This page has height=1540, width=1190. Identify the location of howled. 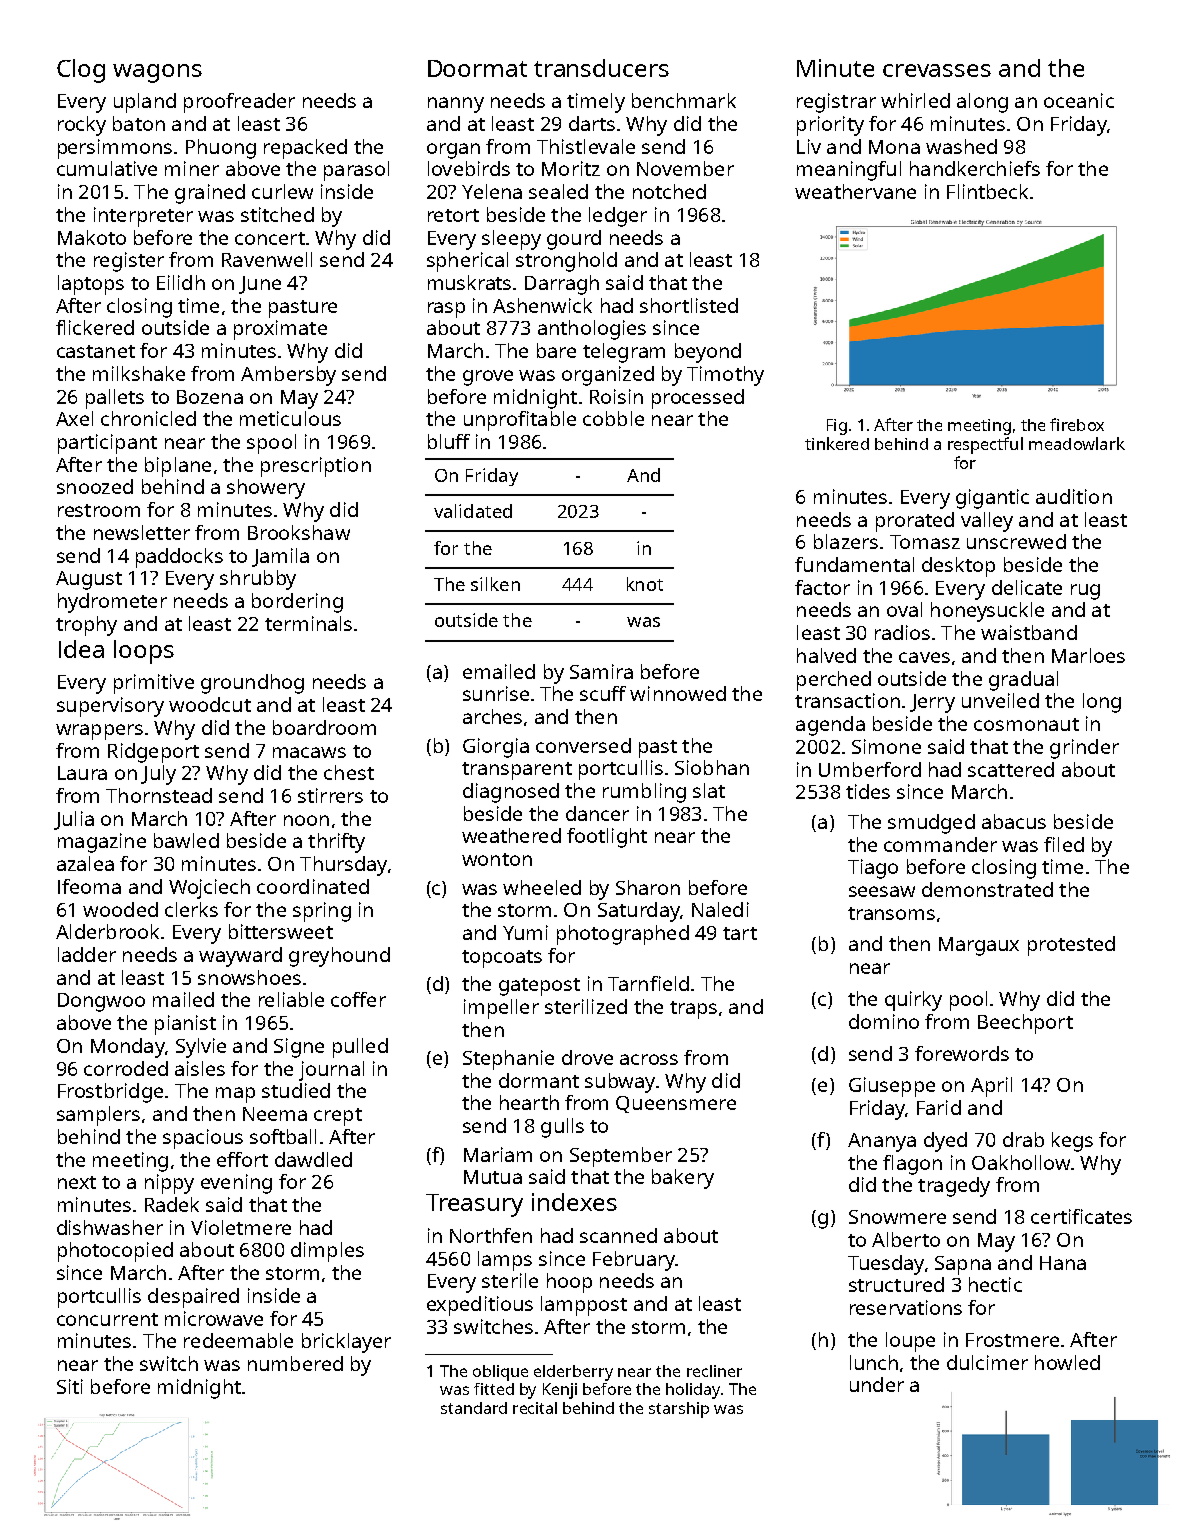
(1067, 1362).
